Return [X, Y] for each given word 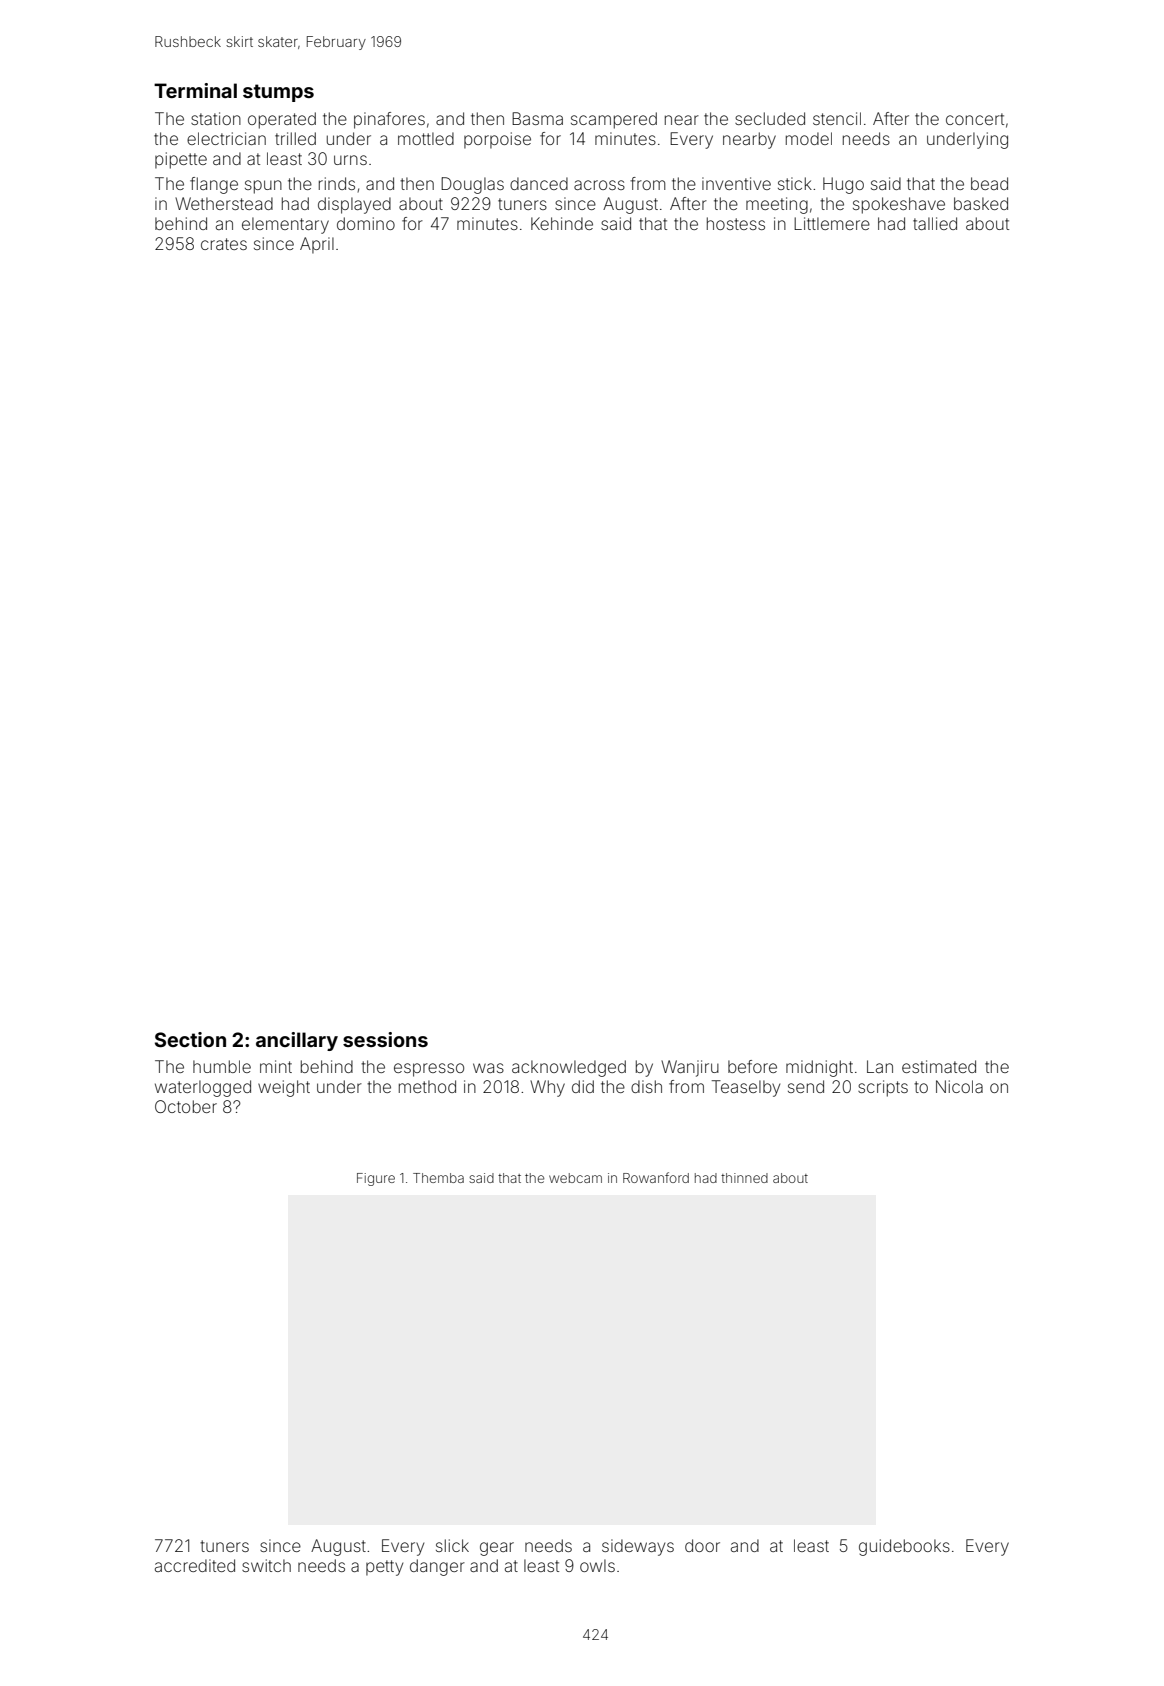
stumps [278, 93]
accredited [195, 1565]
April [317, 245]
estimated [939, 1066]
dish [646, 1086]
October [186, 1106]
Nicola [959, 1086]
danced [539, 183]
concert [975, 119]
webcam [575, 1178]
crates [224, 244]
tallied [935, 223]
